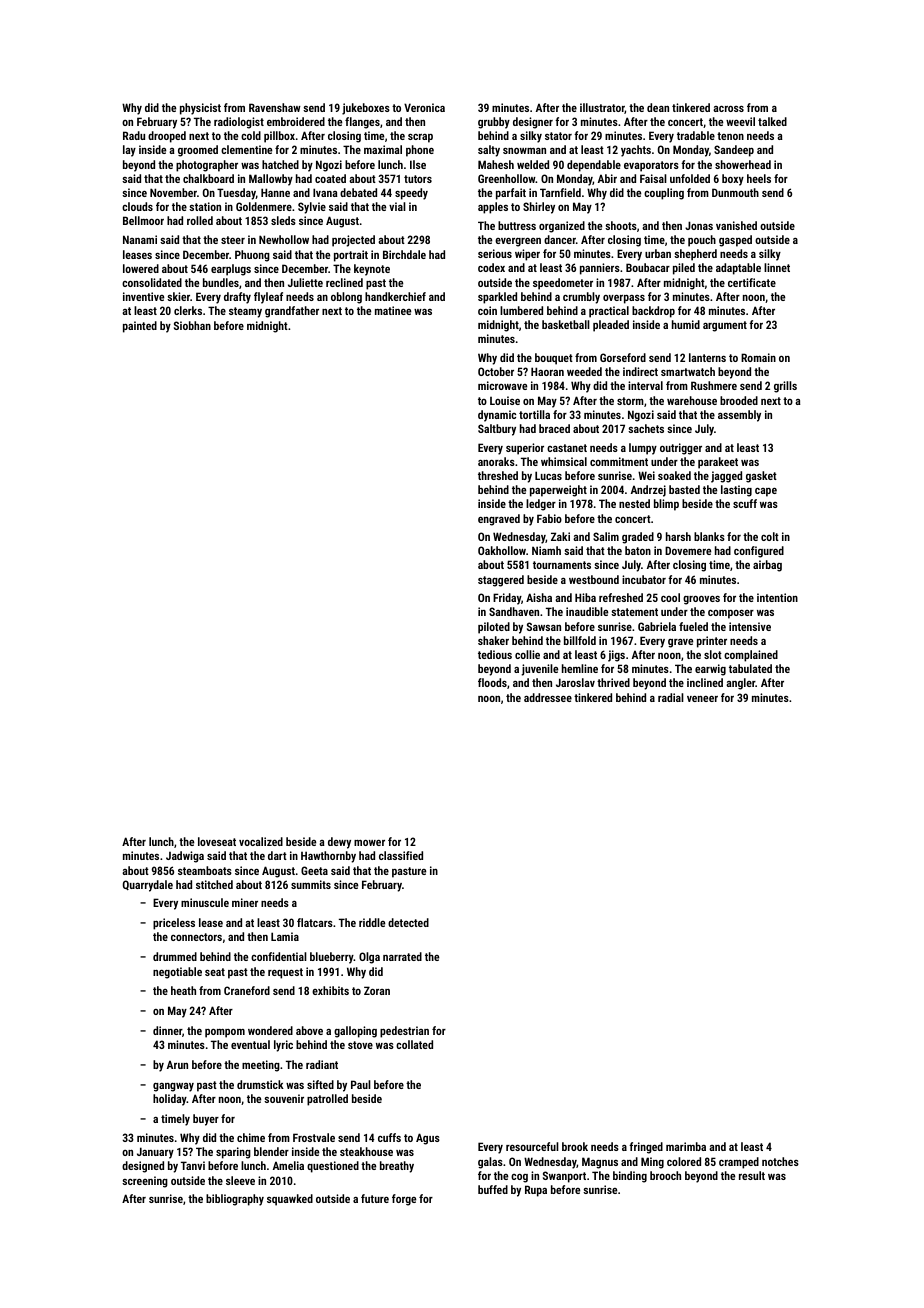 The width and height of the document is (924, 1308). What do you see at coordinates (200, 109) in the document?
I see `physicist` at bounding box center [200, 109].
